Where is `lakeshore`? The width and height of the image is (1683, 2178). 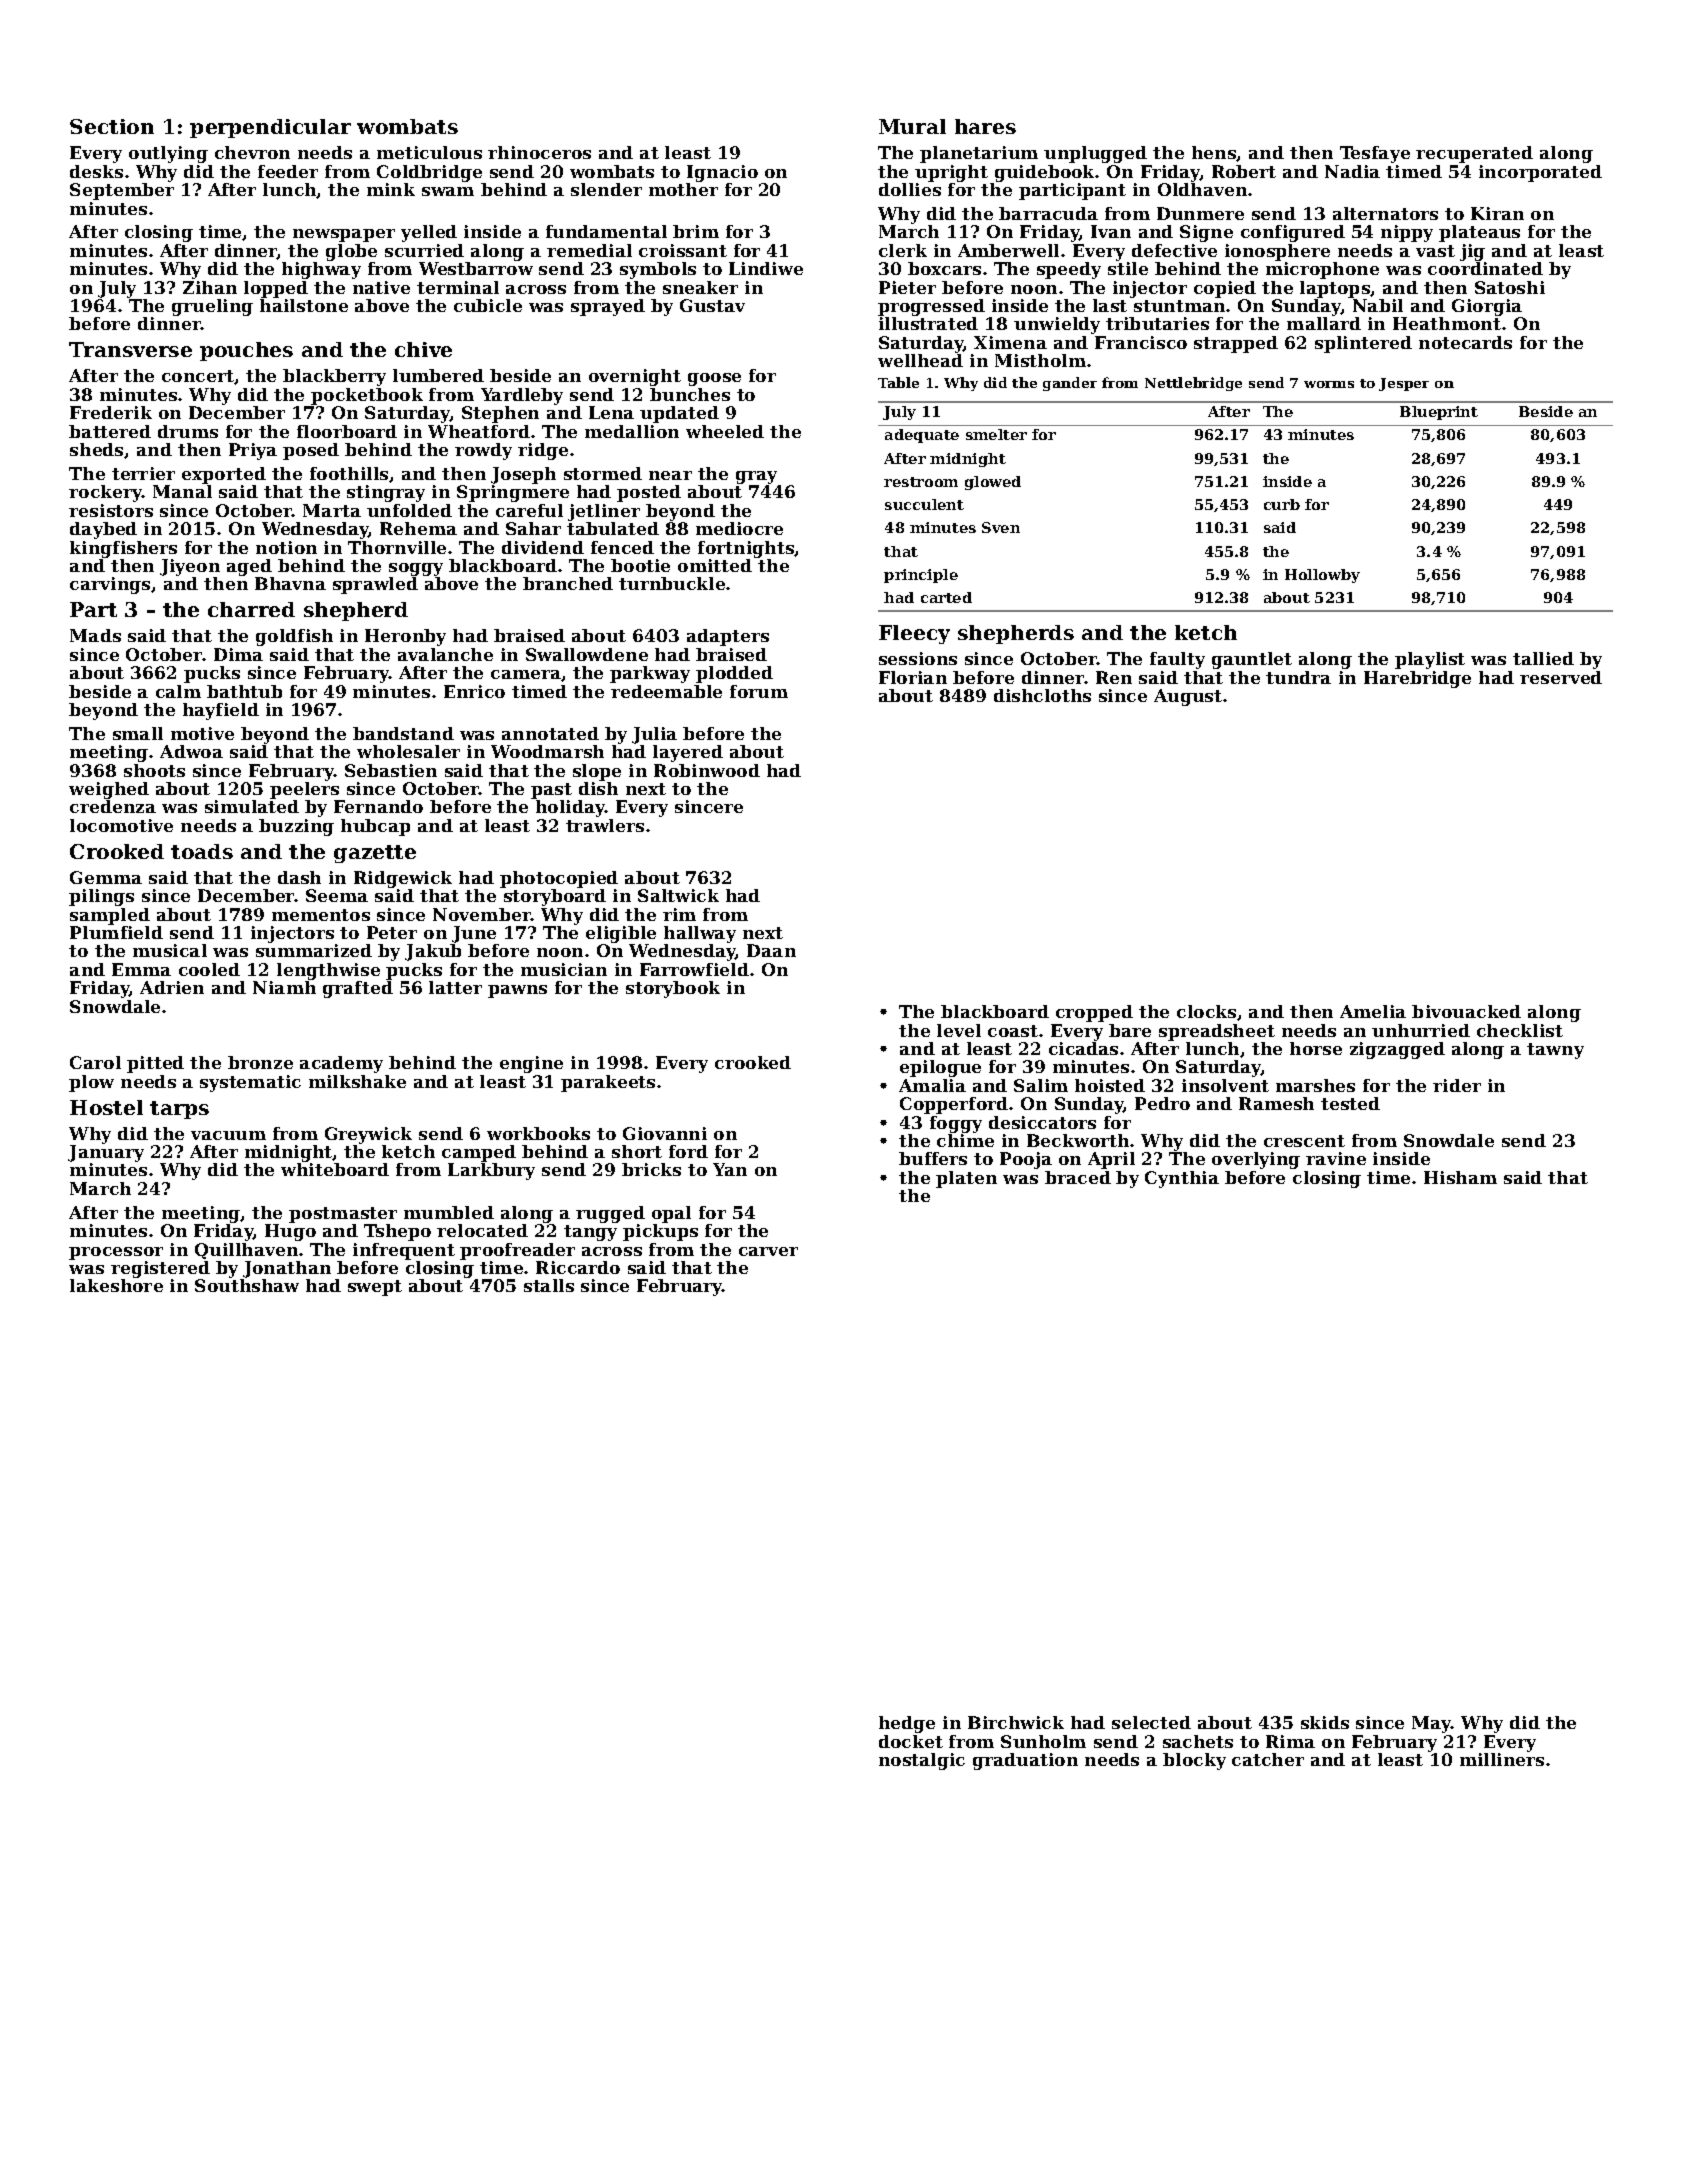
lakeshore is located at coordinates (116, 1285).
